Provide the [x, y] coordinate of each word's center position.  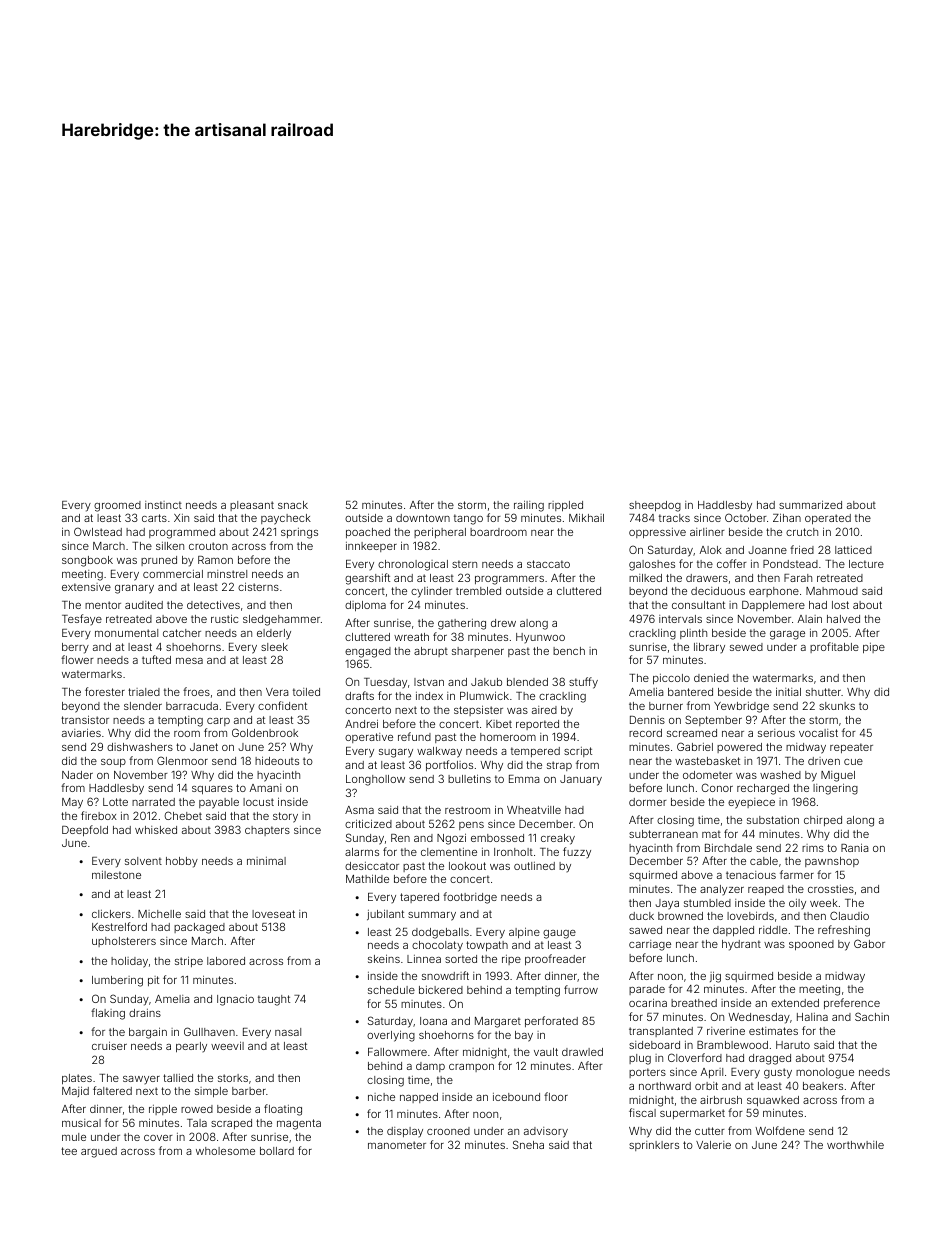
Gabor [869, 943]
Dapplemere [773, 606]
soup [113, 763]
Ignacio [235, 1000]
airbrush [721, 1099]
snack [293, 505]
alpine [524, 932]
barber [249, 1091]
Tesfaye [82, 619]
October [746, 517]
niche [381, 1097]
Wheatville [534, 810]
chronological [413, 565]
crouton [208, 546]
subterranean [663, 834]
